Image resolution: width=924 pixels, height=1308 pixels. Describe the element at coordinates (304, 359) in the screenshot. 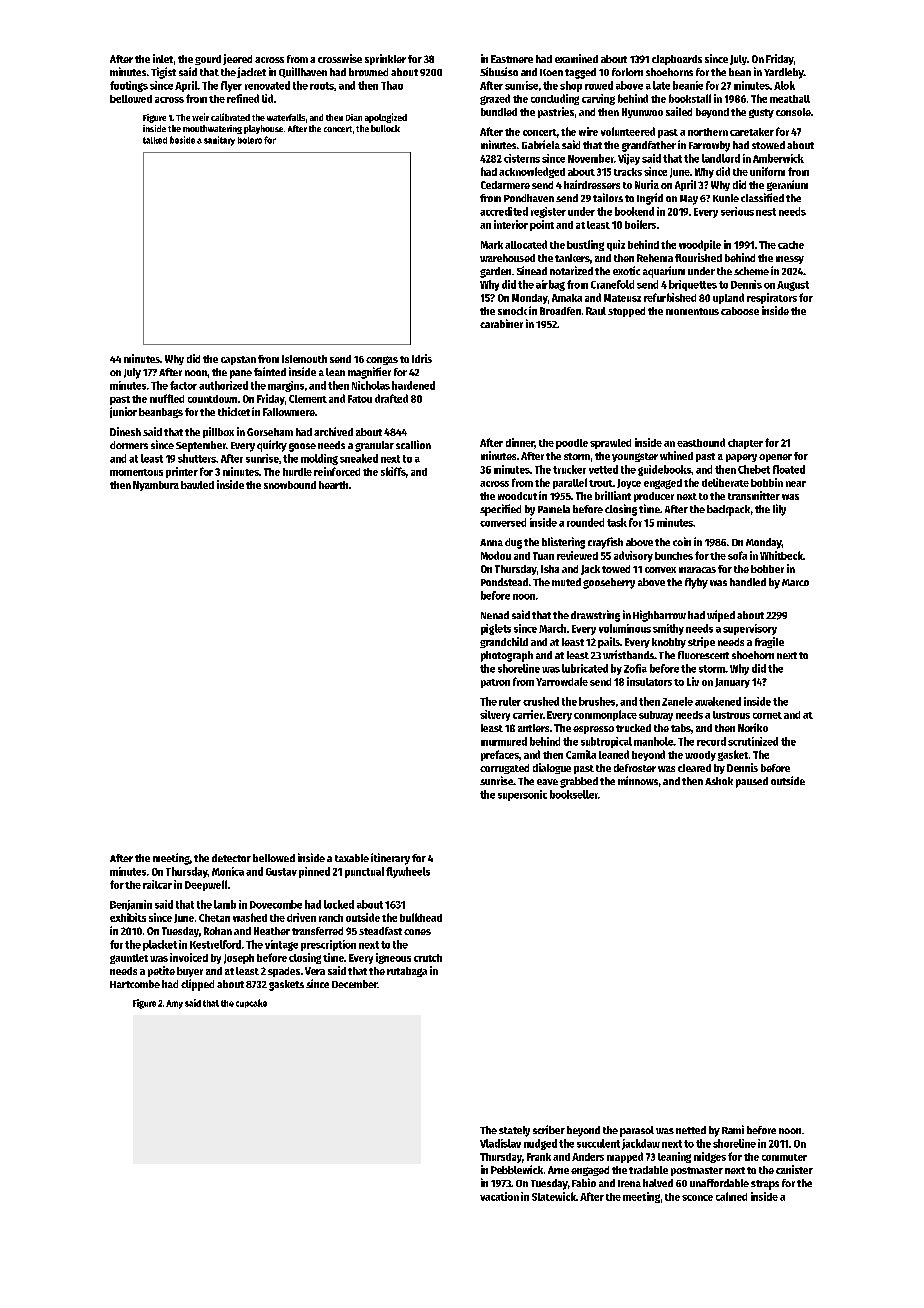

I see `Islemouth` at that location.
